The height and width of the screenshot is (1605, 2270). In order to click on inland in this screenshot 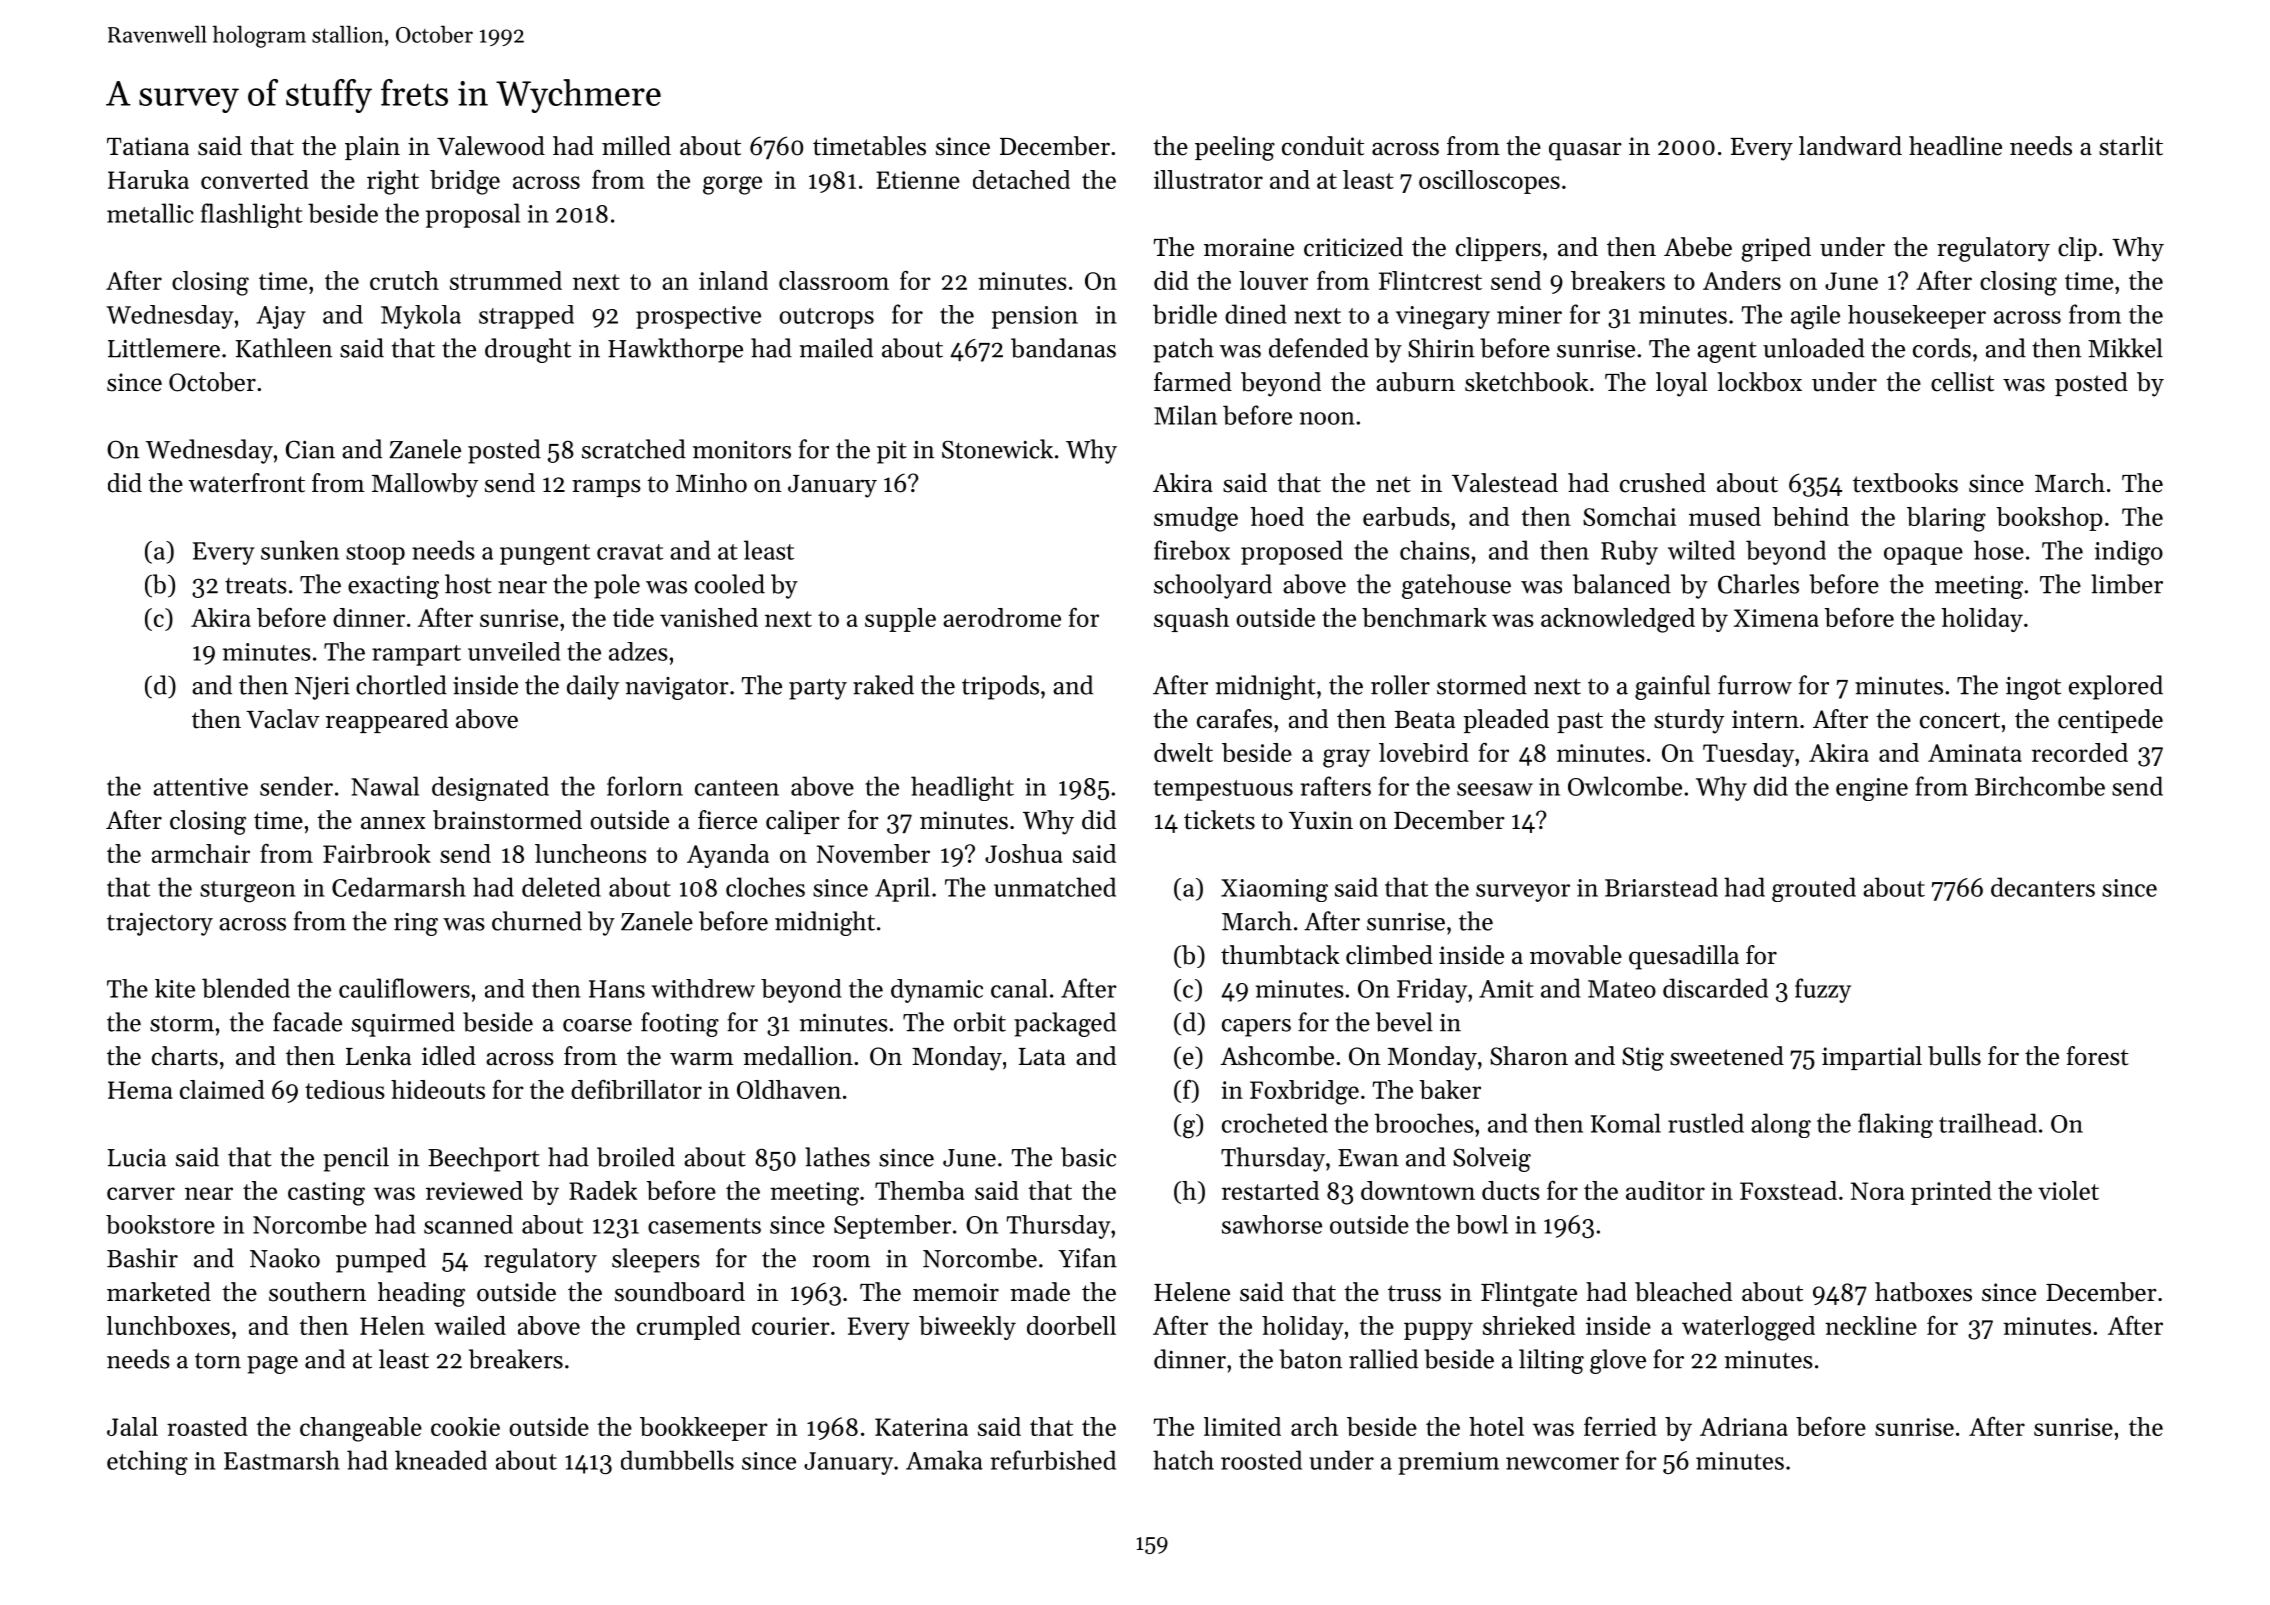, I will do `click(733, 280)`.
